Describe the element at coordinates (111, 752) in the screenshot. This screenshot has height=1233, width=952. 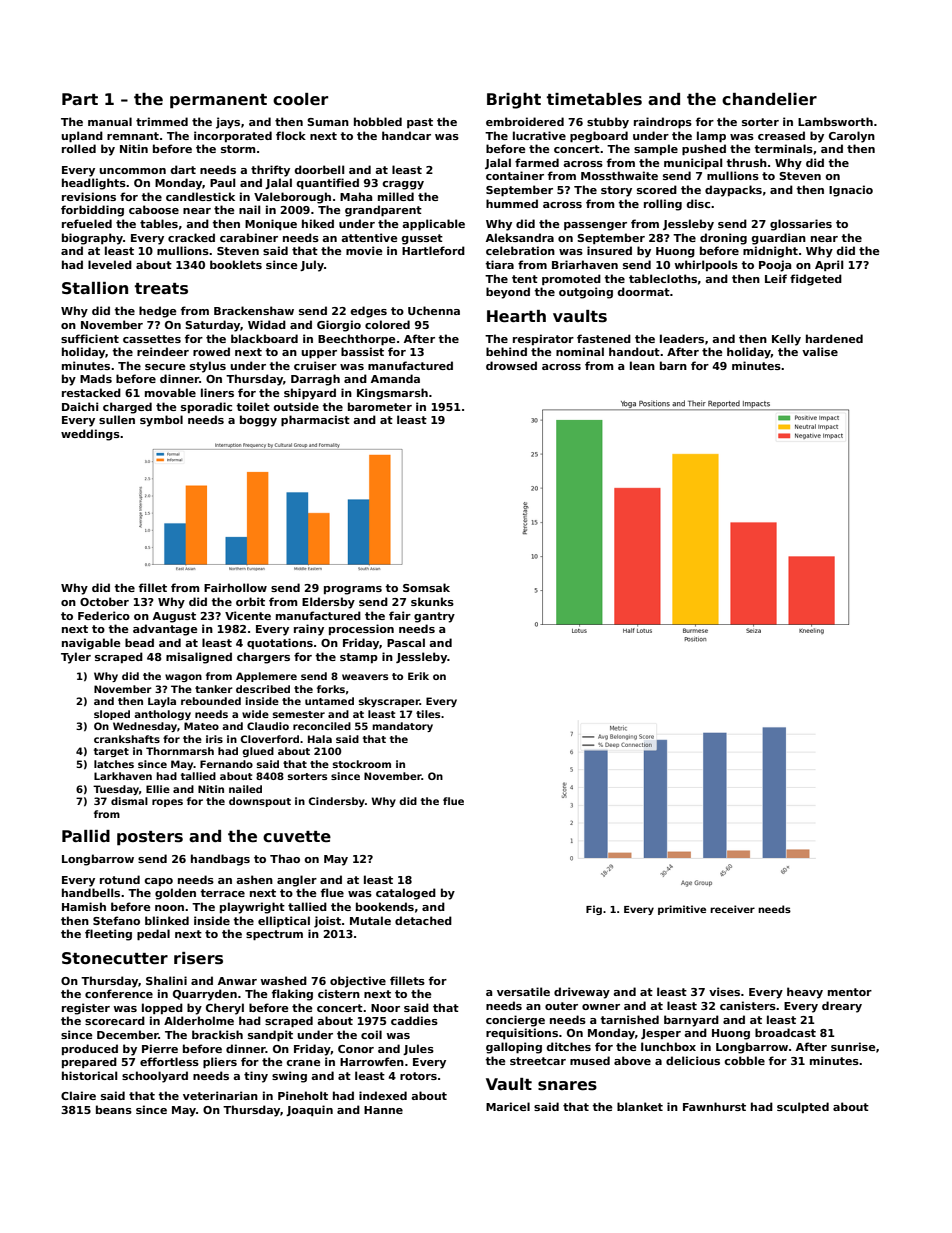
I see `target` at that location.
